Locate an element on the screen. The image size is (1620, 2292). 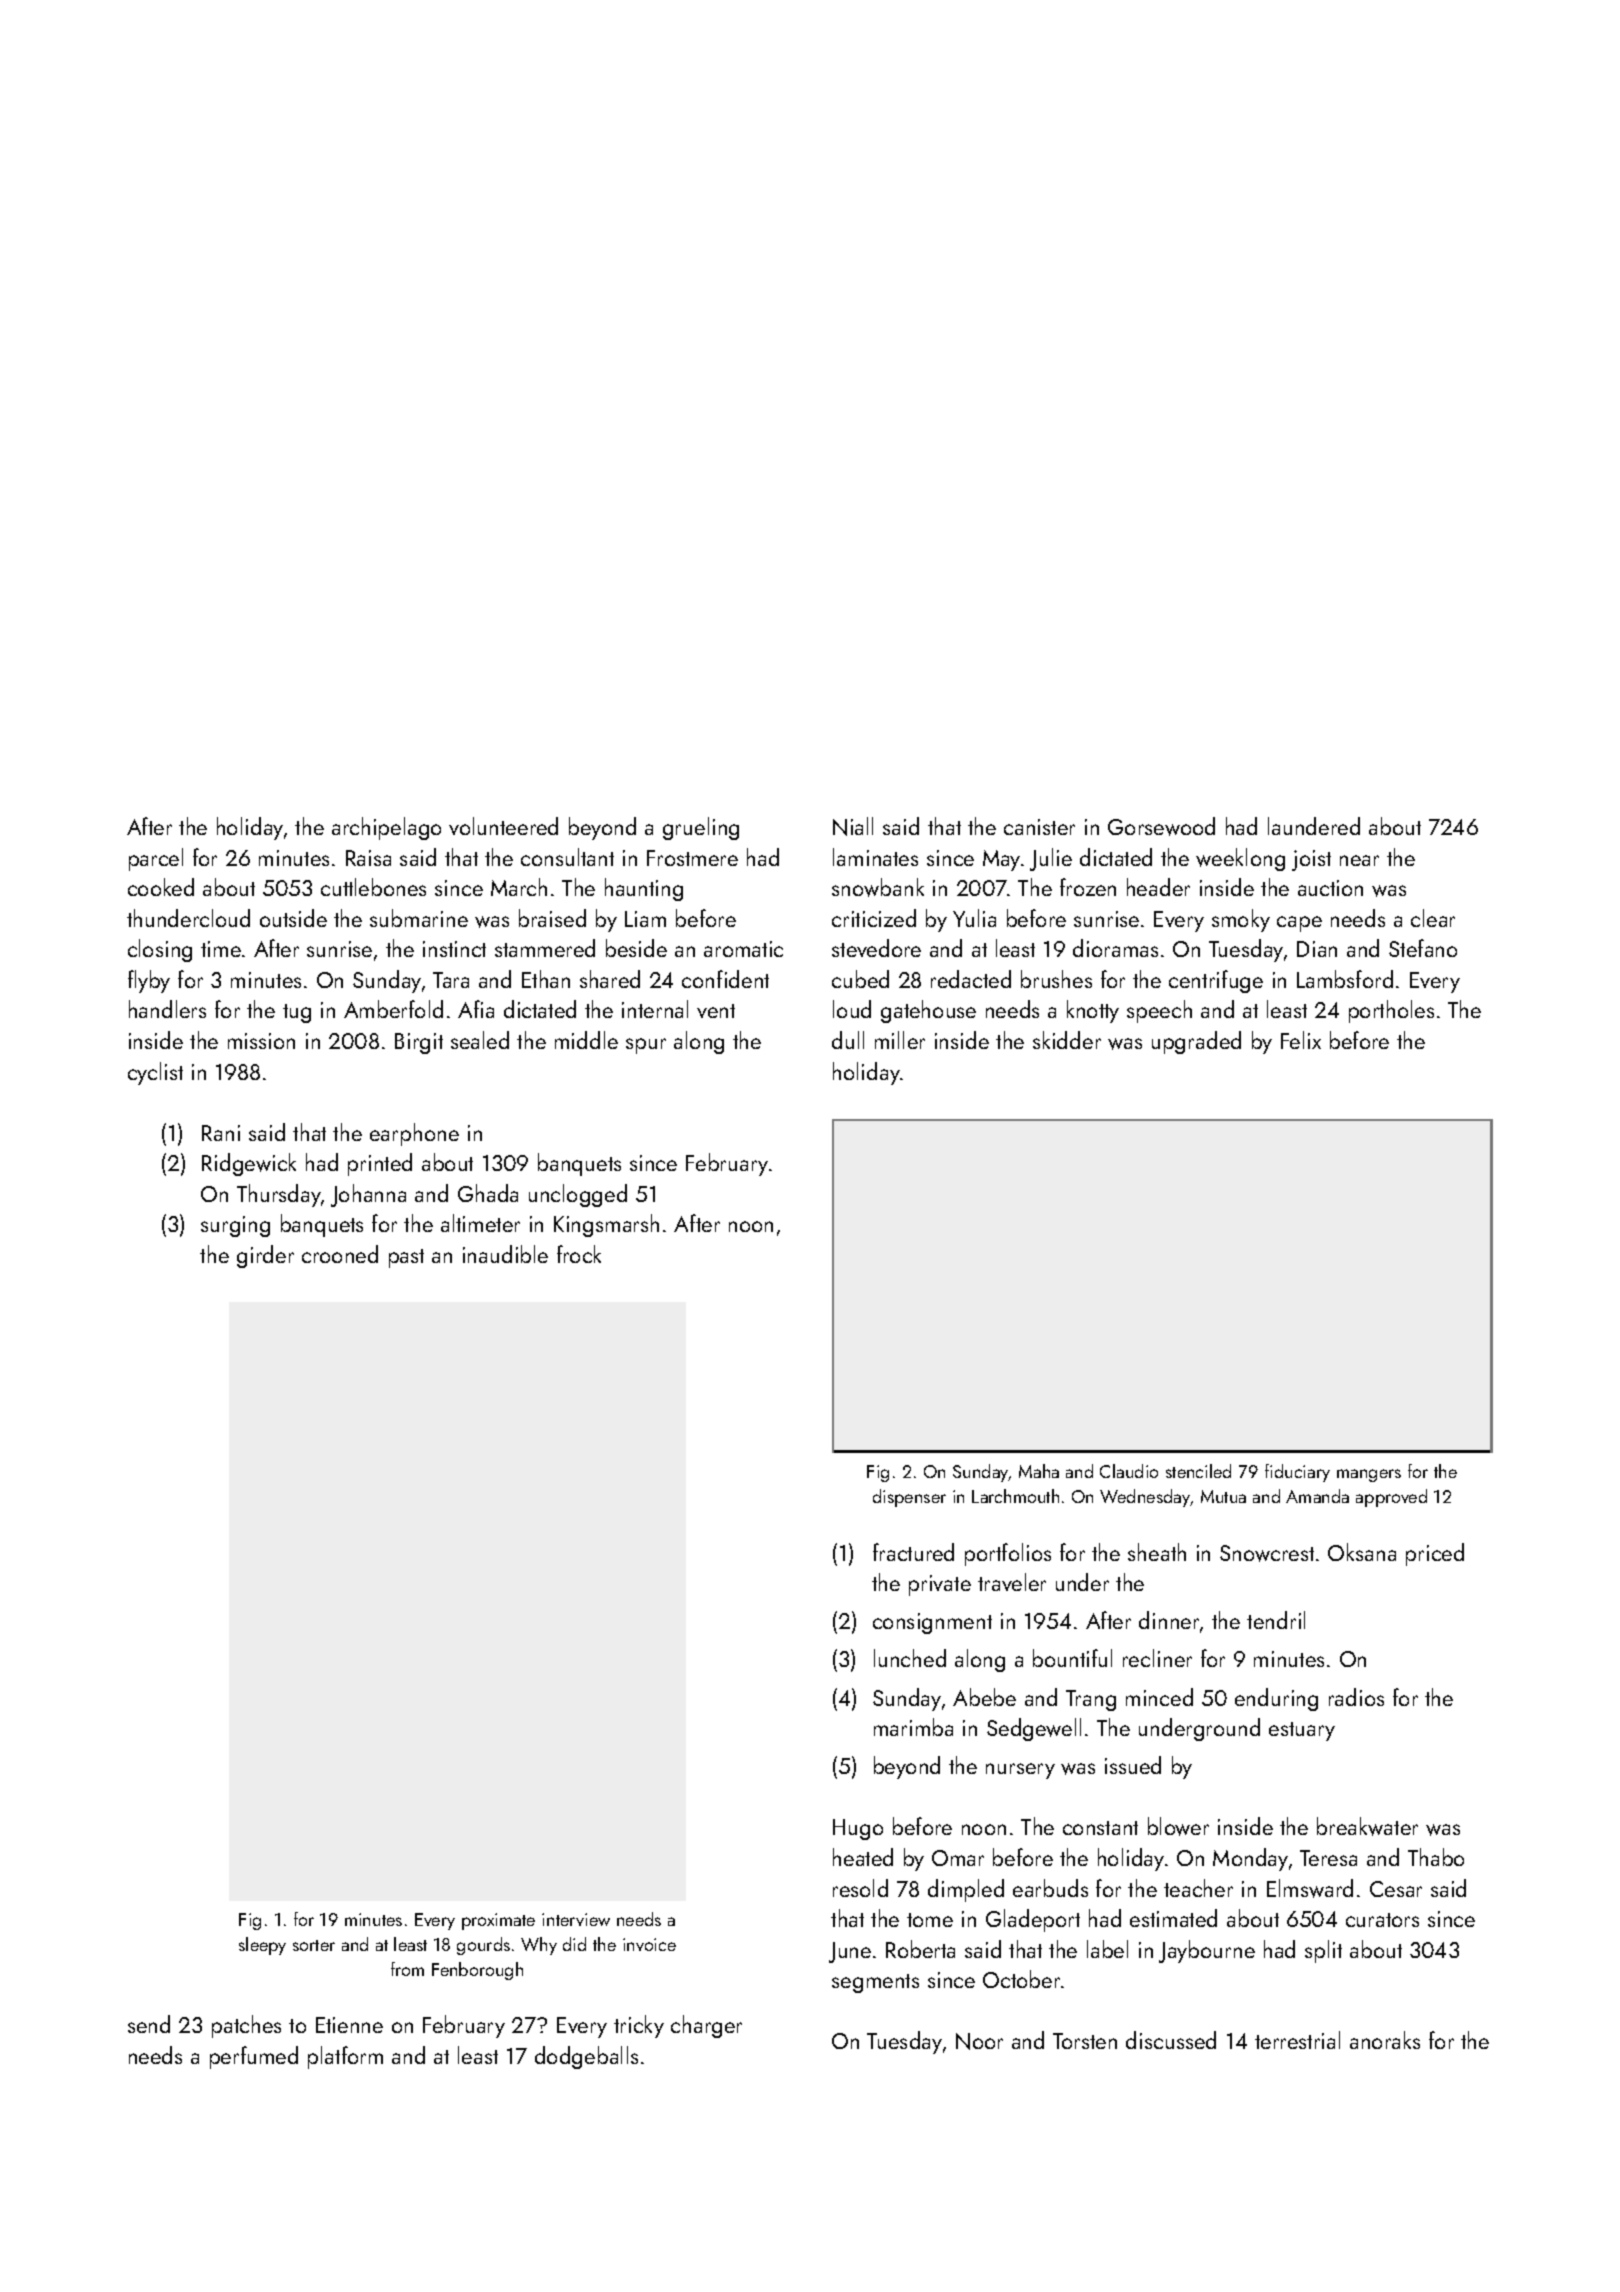
perfumed is located at coordinates (254, 2057).
